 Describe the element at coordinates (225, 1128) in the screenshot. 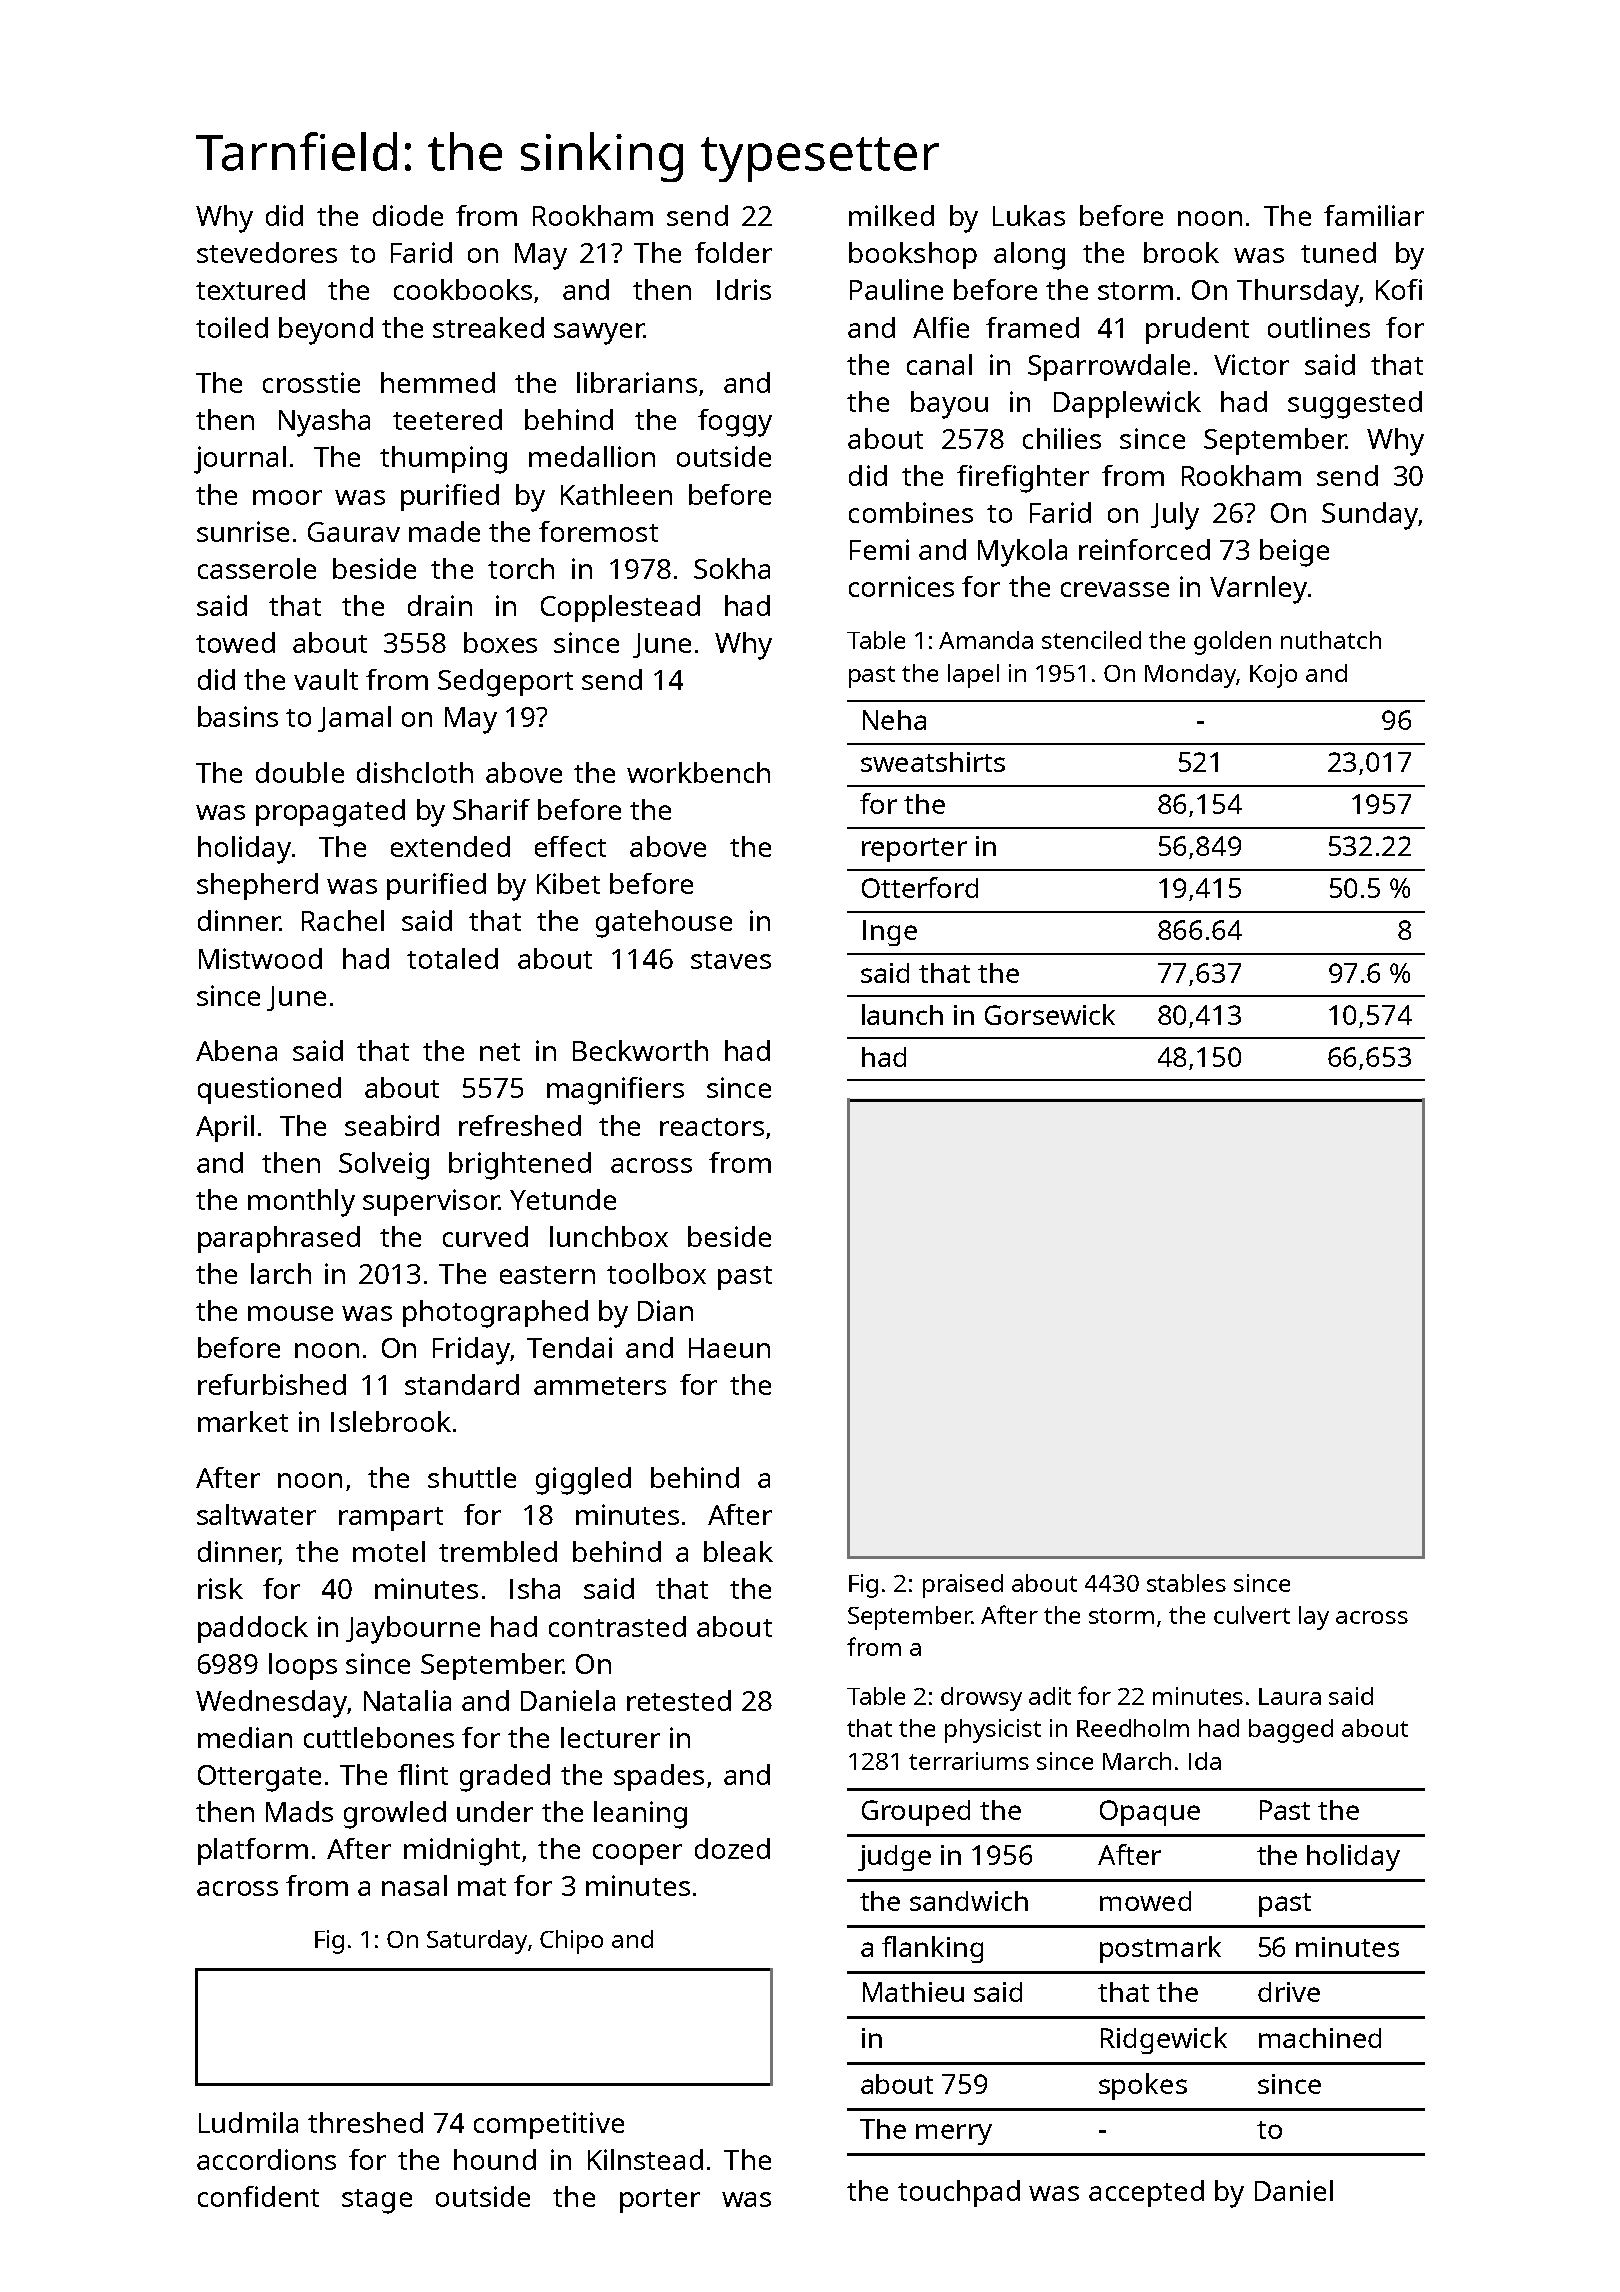

I see `April` at that location.
